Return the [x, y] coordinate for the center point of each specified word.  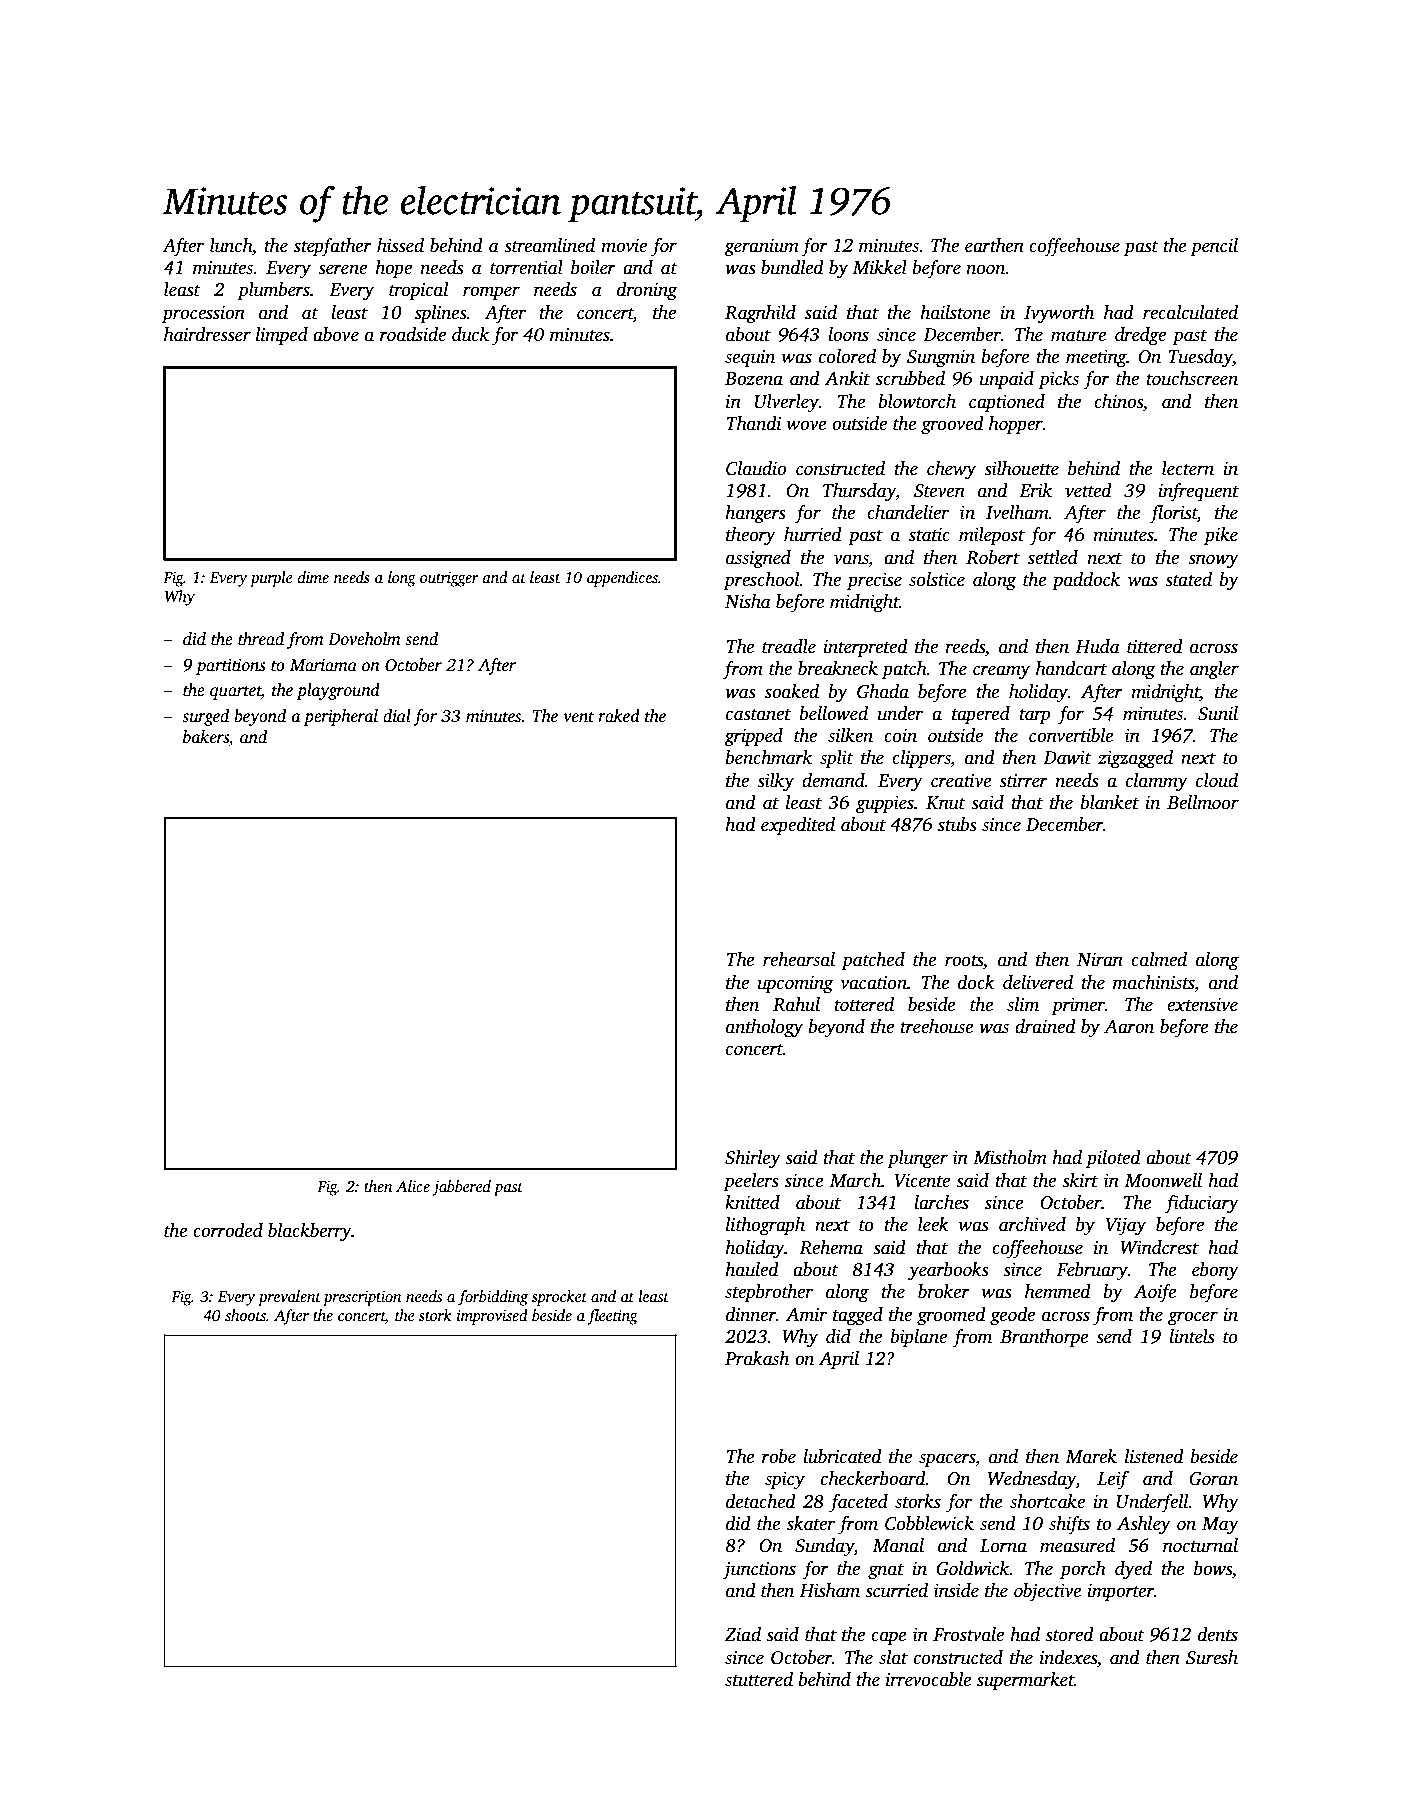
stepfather [333, 247]
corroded [228, 1230]
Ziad [743, 1634]
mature [1079, 336]
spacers [947, 1460]
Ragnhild [760, 314]
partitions [231, 667]
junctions [759, 1570]
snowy [1213, 561]
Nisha [748, 601]
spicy [785, 1480]
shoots [245, 1315]
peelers [751, 1182]
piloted [1113, 1159]
